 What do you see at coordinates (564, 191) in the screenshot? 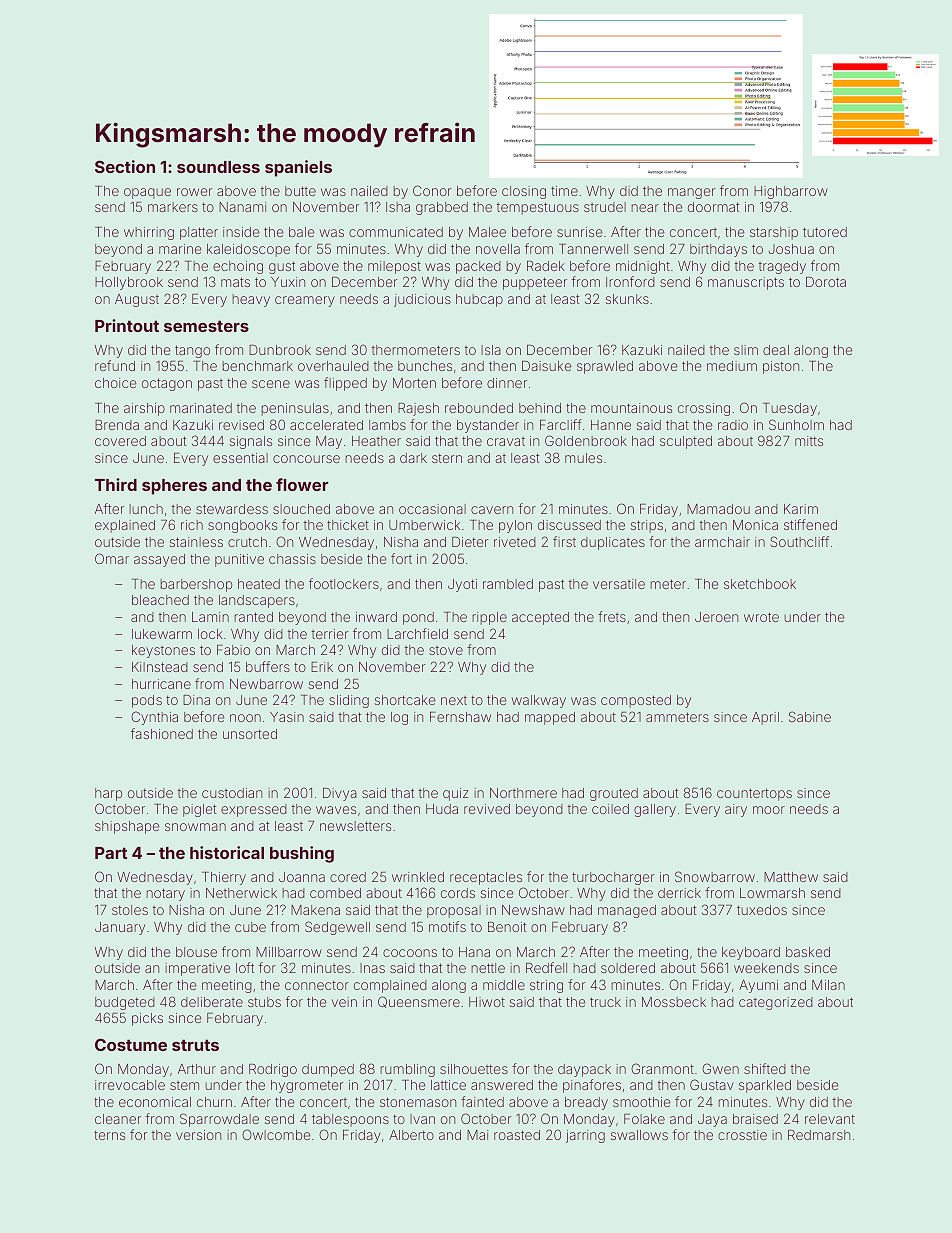
I see `time` at bounding box center [564, 191].
